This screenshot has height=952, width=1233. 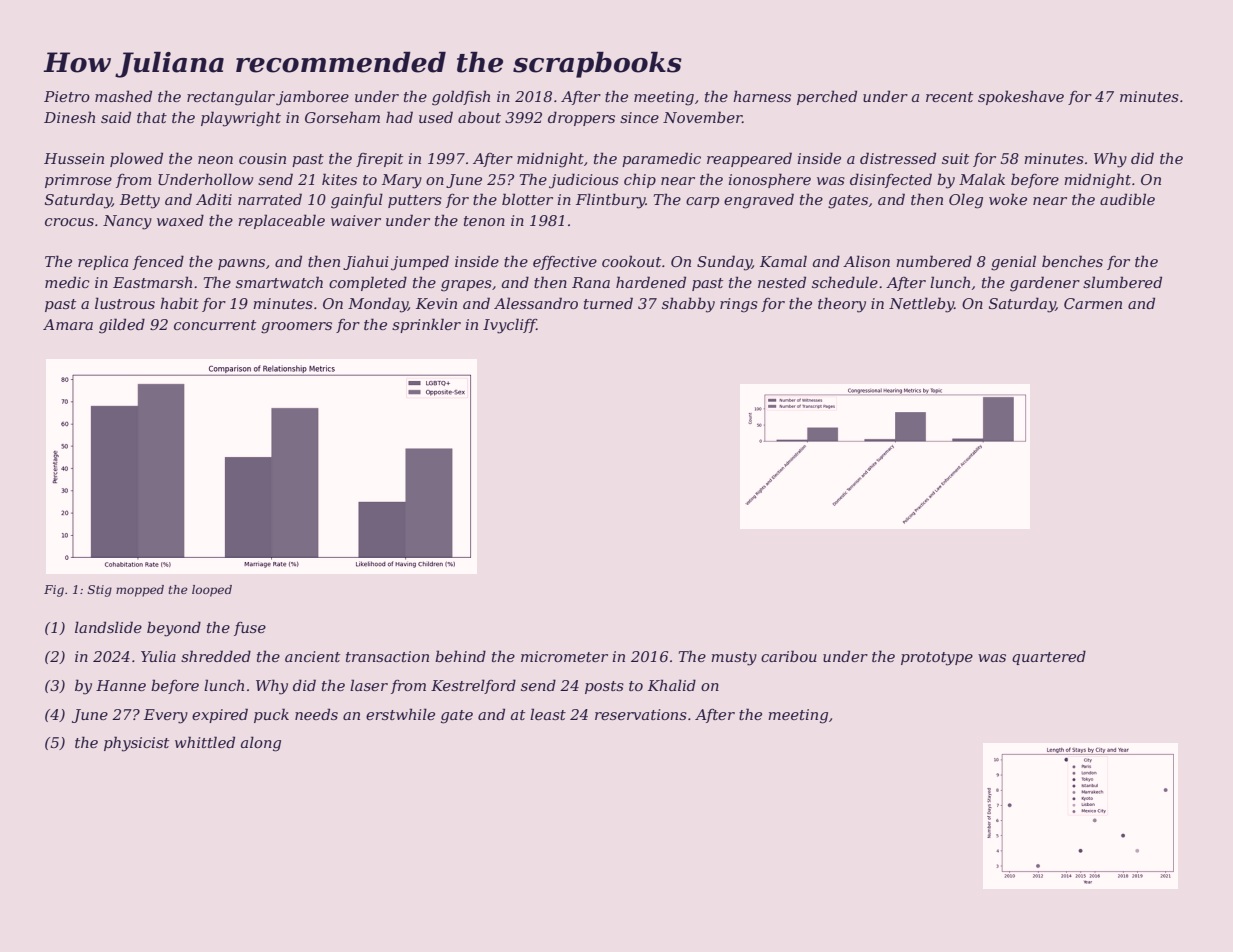 What do you see at coordinates (212, 591) in the screenshot?
I see `looped` at bounding box center [212, 591].
